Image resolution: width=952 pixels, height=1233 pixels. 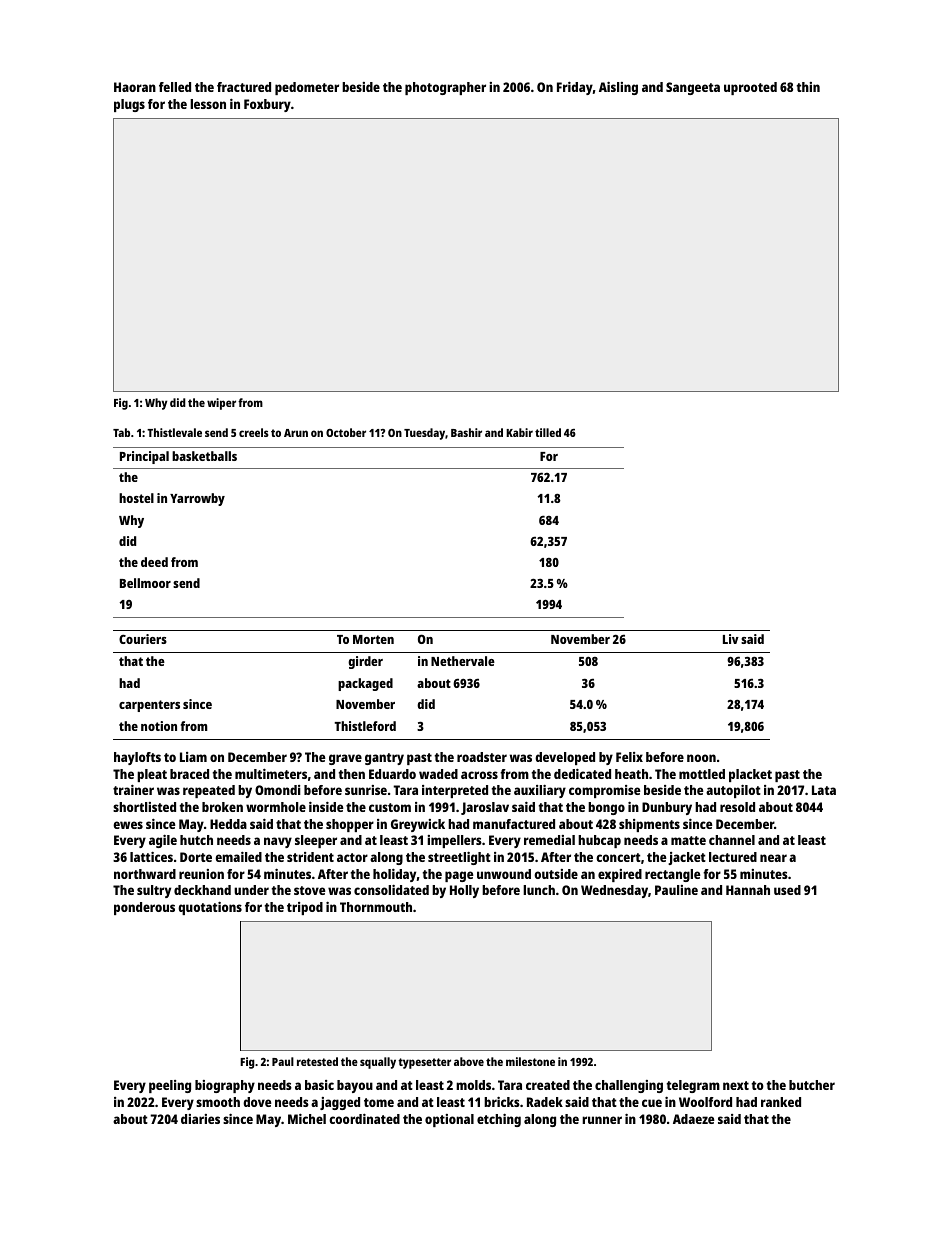 I want to click on Liv, so click(x=731, y=639).
